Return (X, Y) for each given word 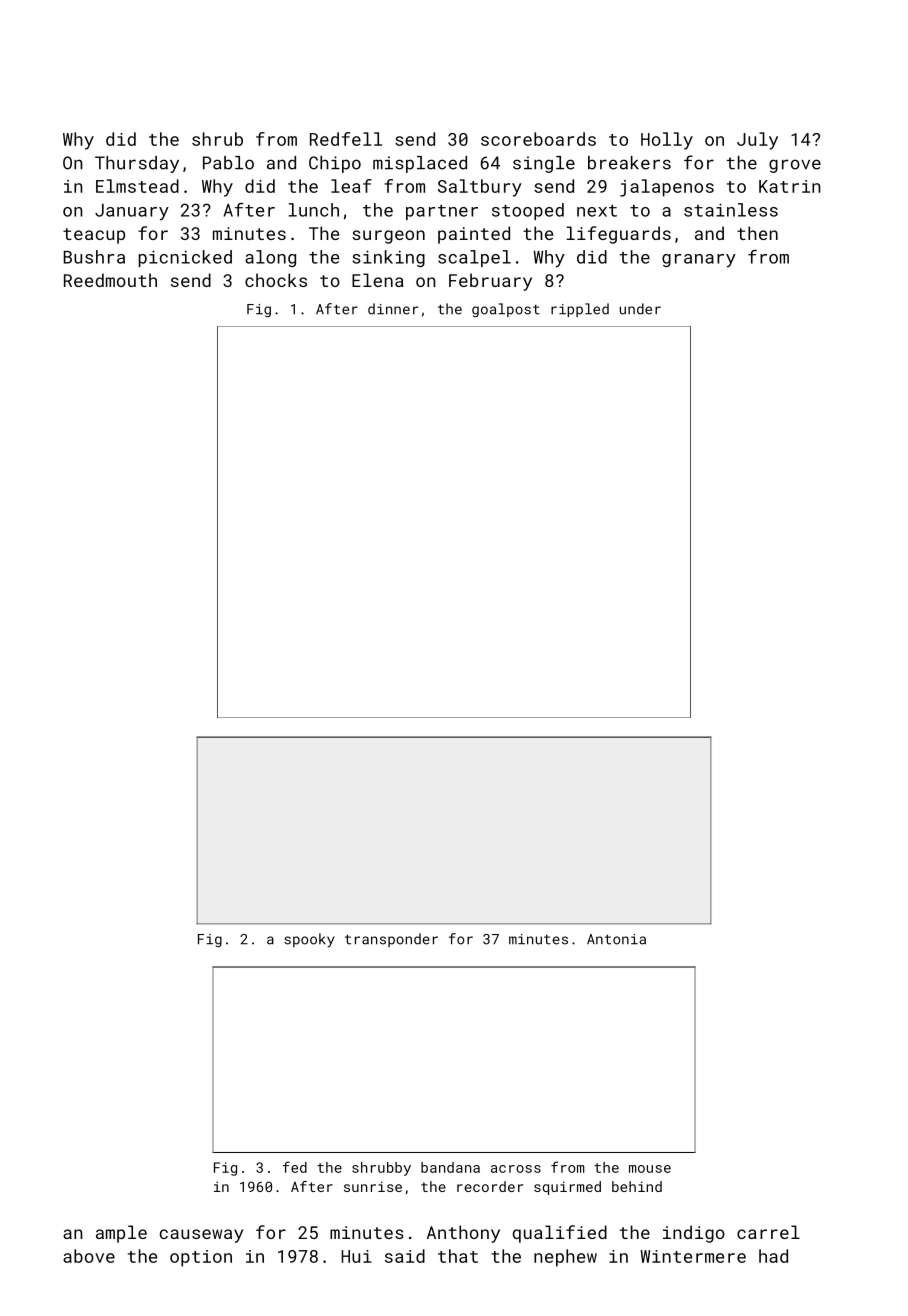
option (201, 1258)
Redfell (346, 139)
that (458, 1256)
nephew (565, 1258)
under (640, 309)
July (757, 141)
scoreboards (538, 139)
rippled (580, 310)
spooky (309, 940)
